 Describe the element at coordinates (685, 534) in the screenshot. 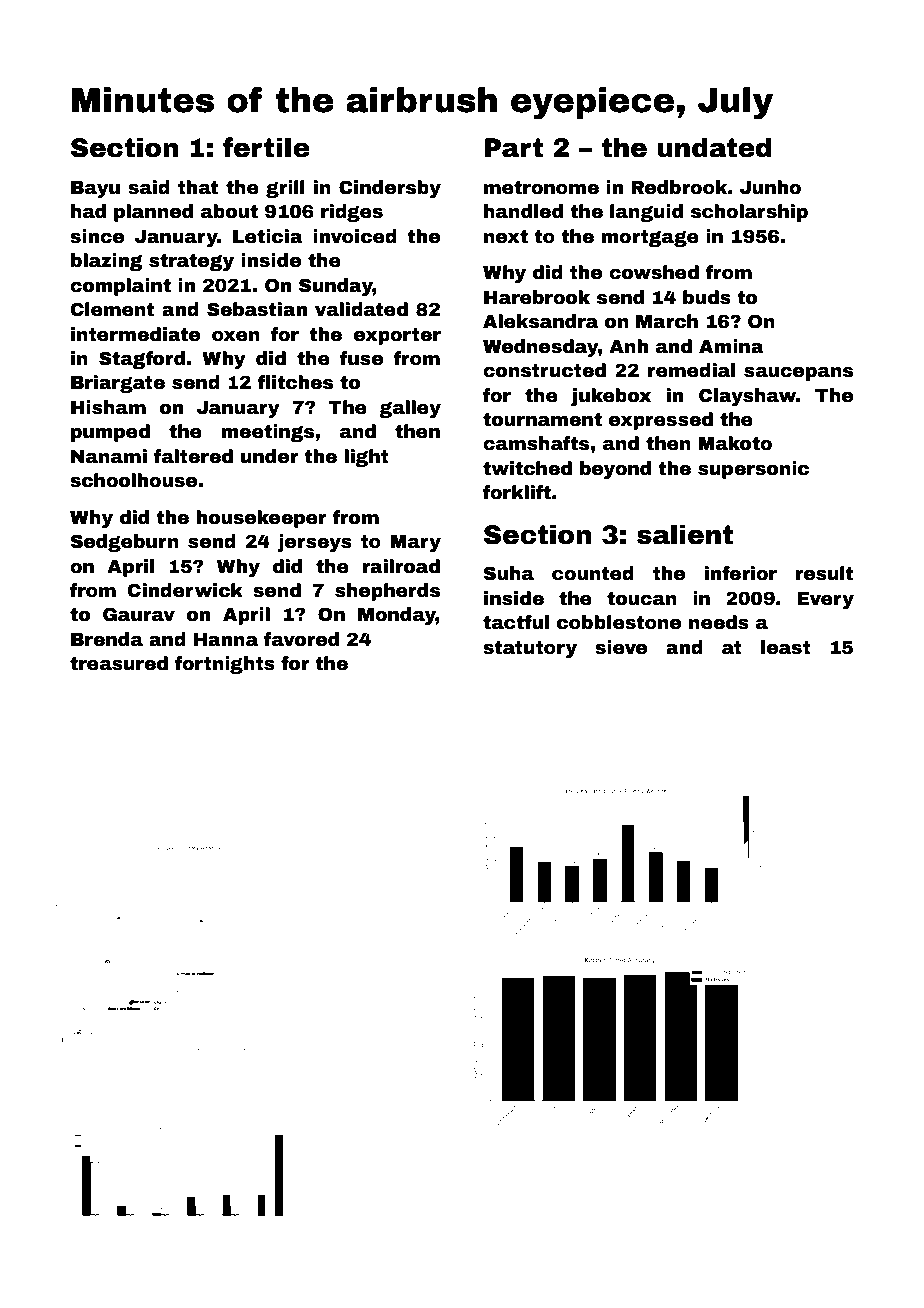

I see `salient` at that location.
